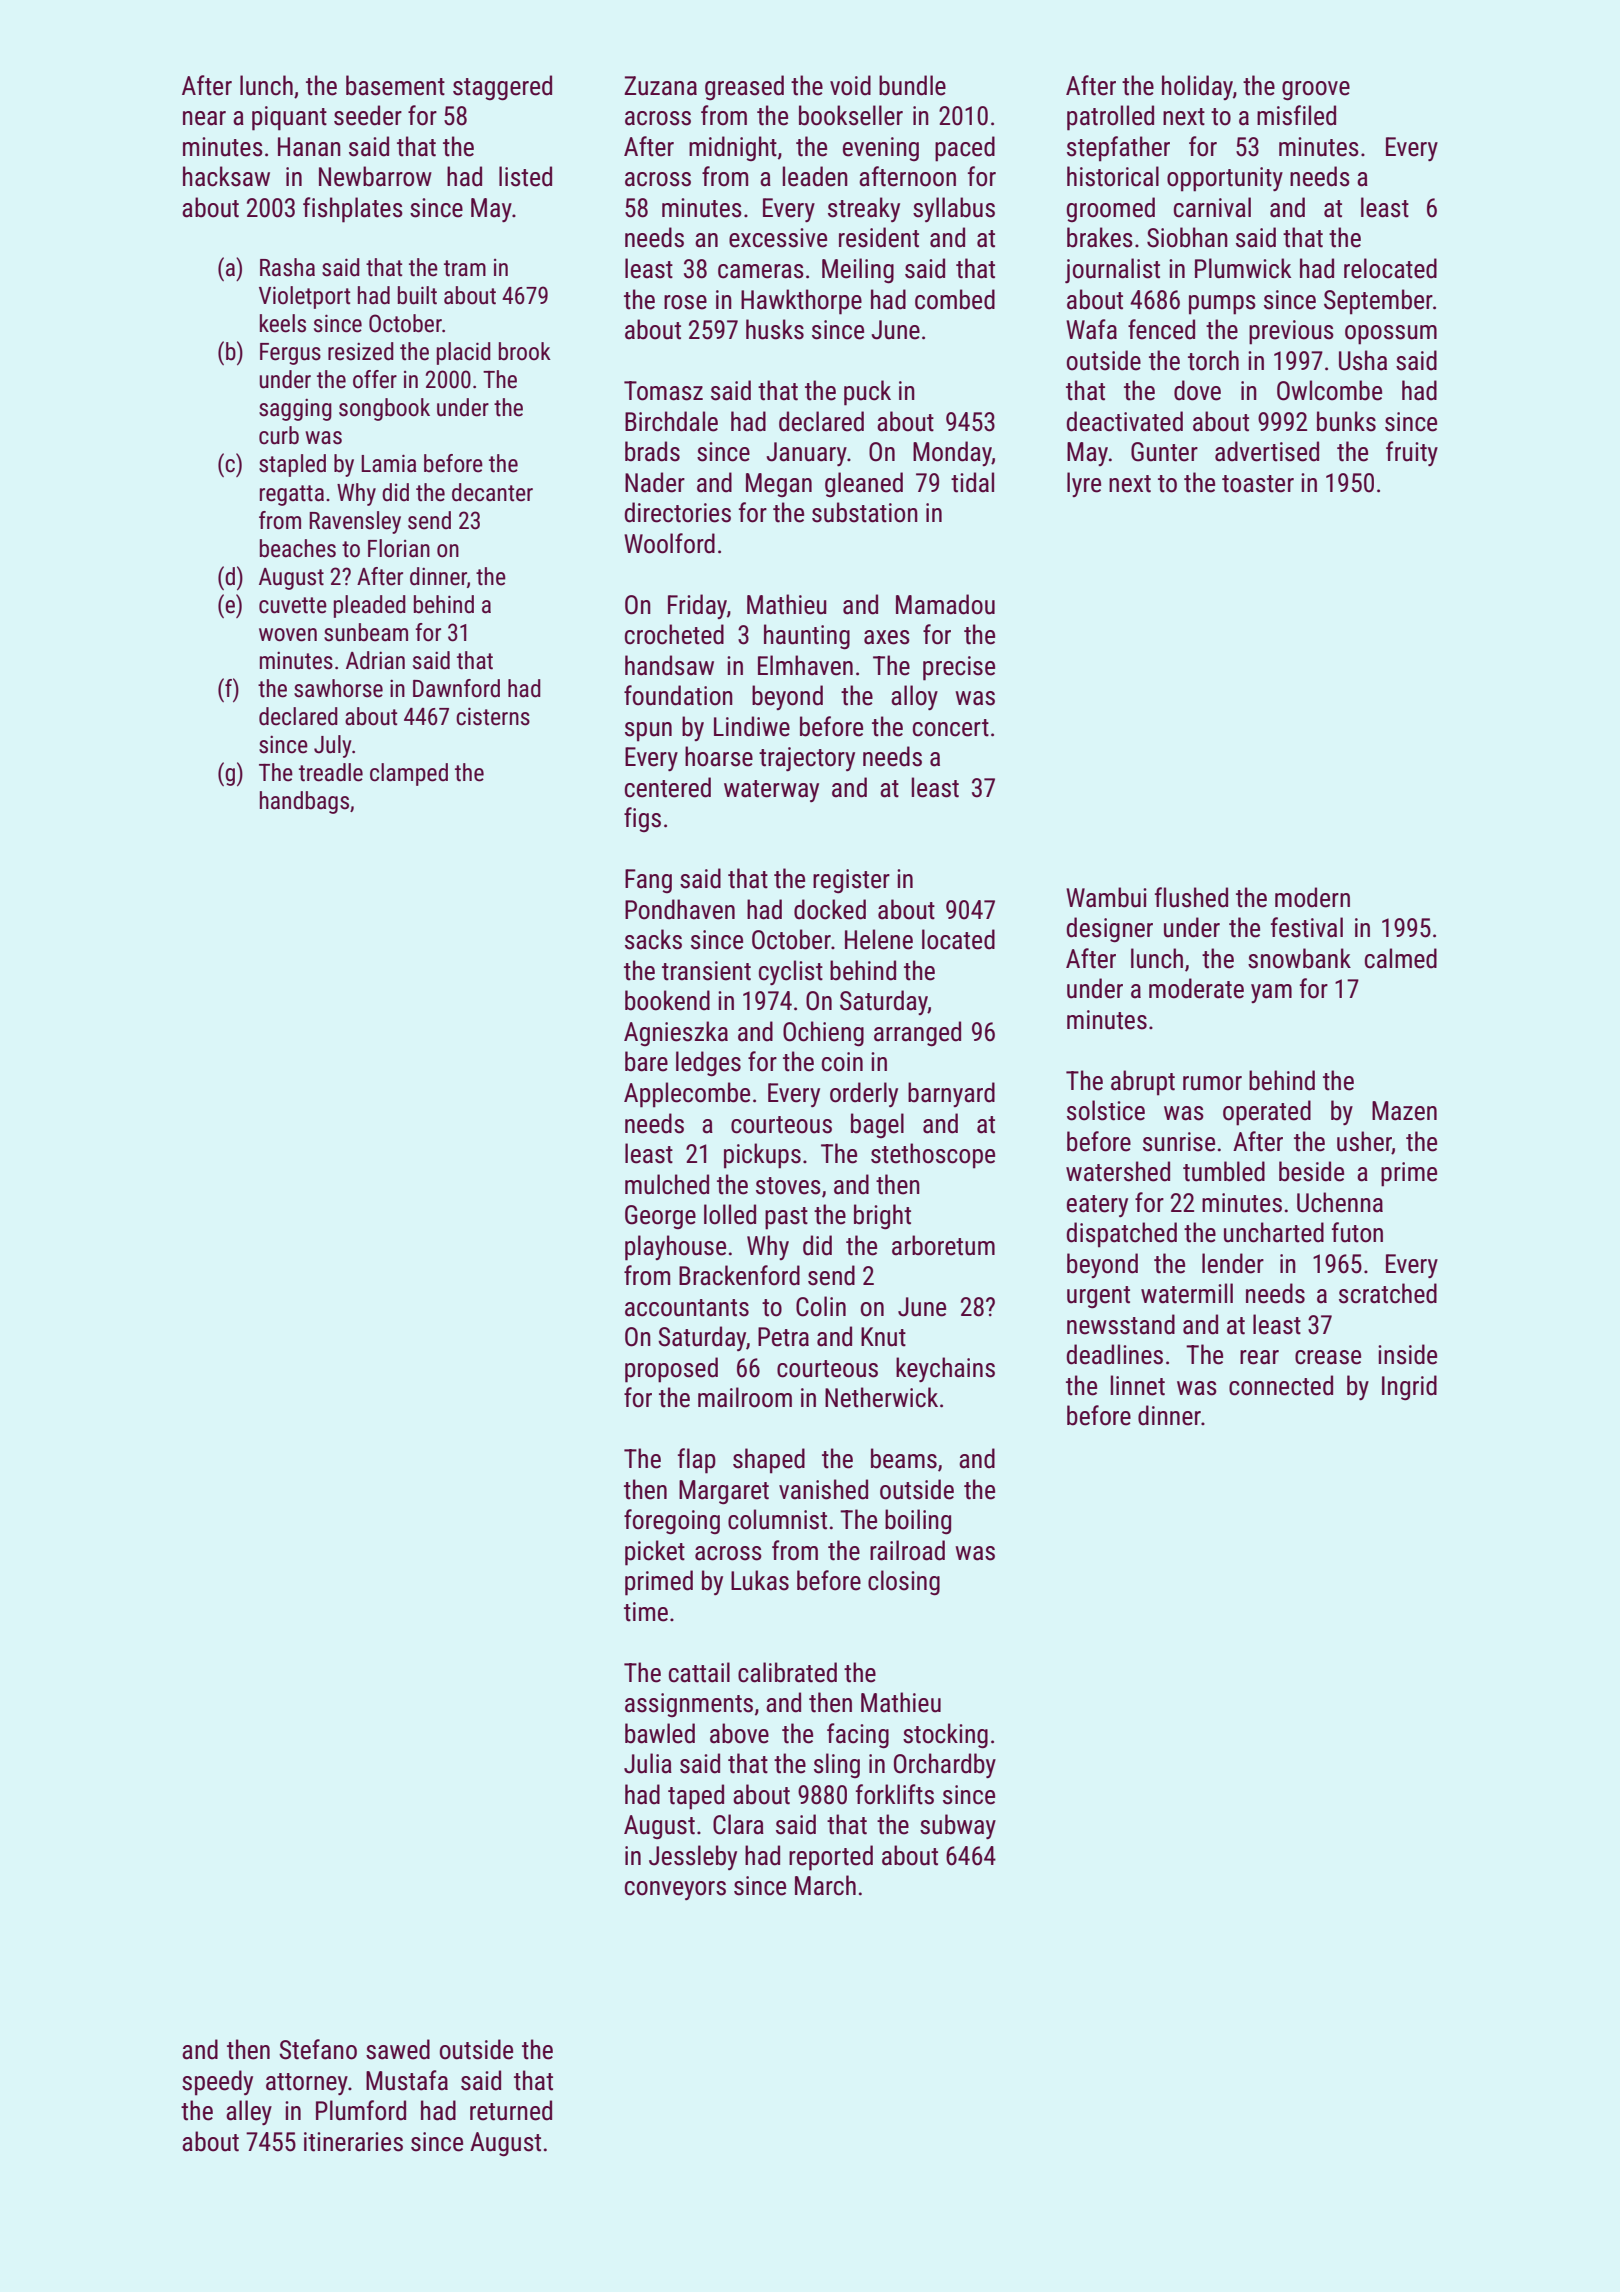 This page has height=2292, width=1620. I want to click on staggered, so click(502, 88).
